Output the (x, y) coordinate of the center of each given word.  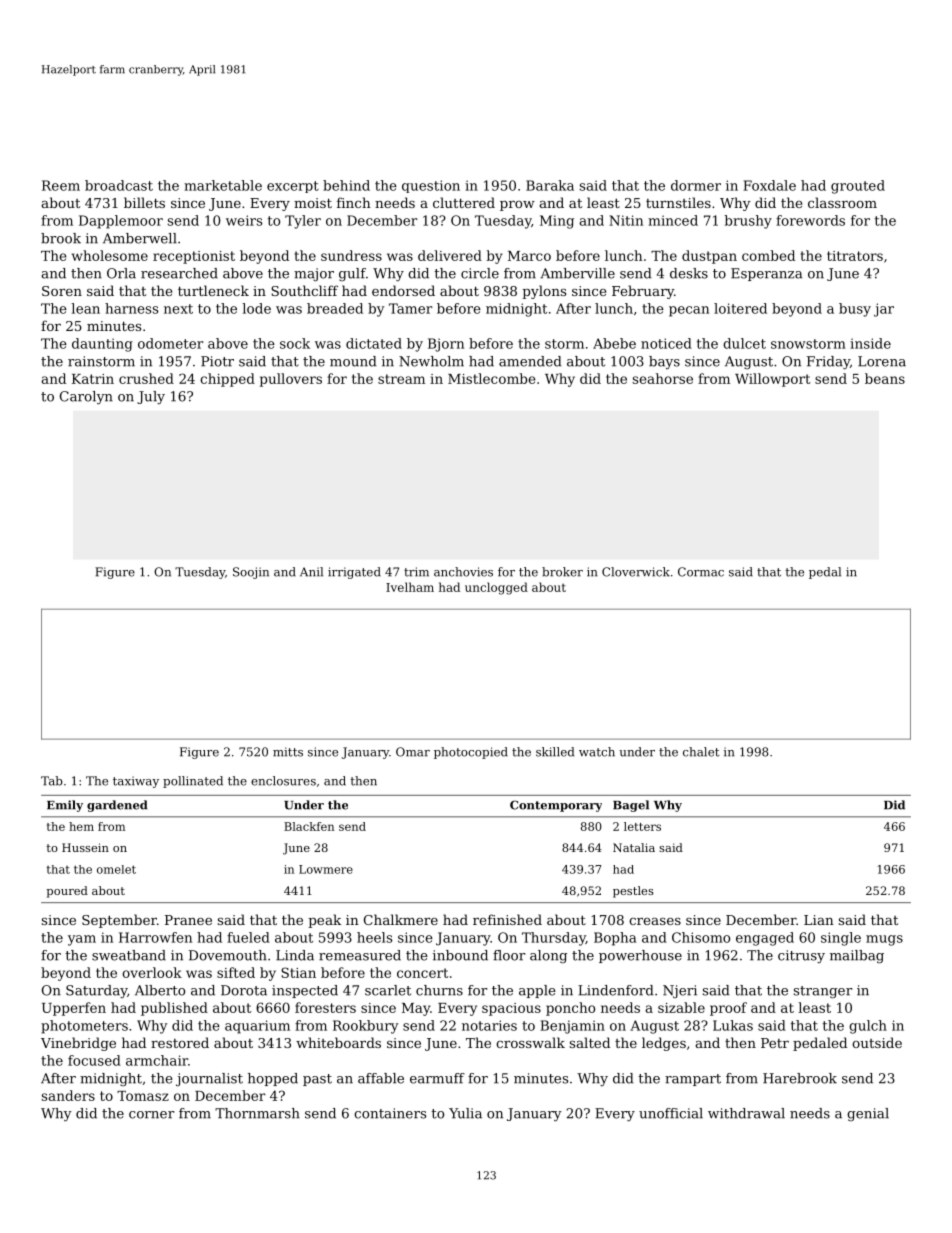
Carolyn (86, 398)
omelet (116, 869)
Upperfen (74, 1009)
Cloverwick (636, 572)
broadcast (119, 185)
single (841, 939)
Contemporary (556, 806)
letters (642, 826)
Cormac (701, 572)
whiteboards (338, 1042)
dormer (696, 185)
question (431, 186)
